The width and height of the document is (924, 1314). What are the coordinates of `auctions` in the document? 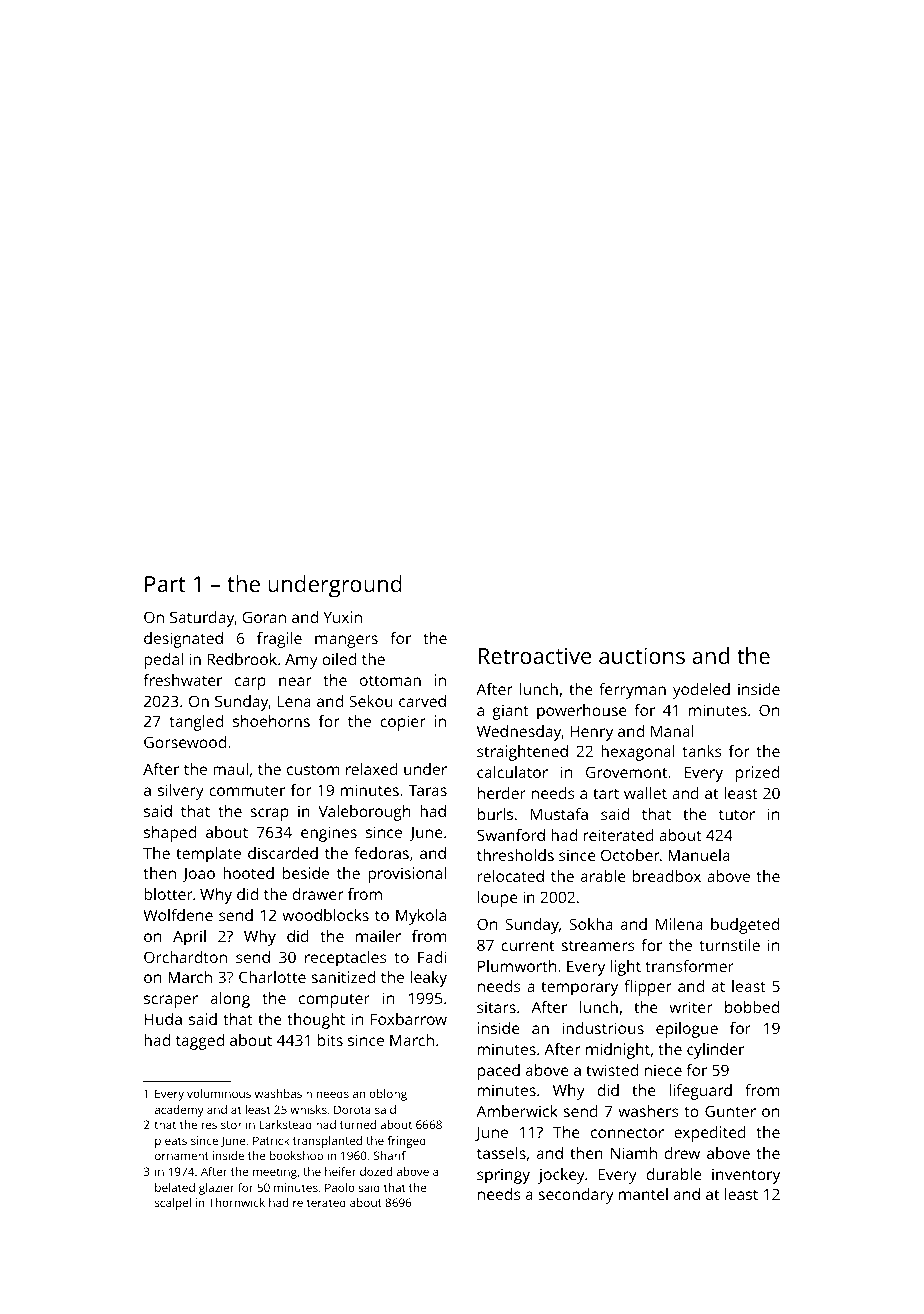 It's located at (642, 655).
